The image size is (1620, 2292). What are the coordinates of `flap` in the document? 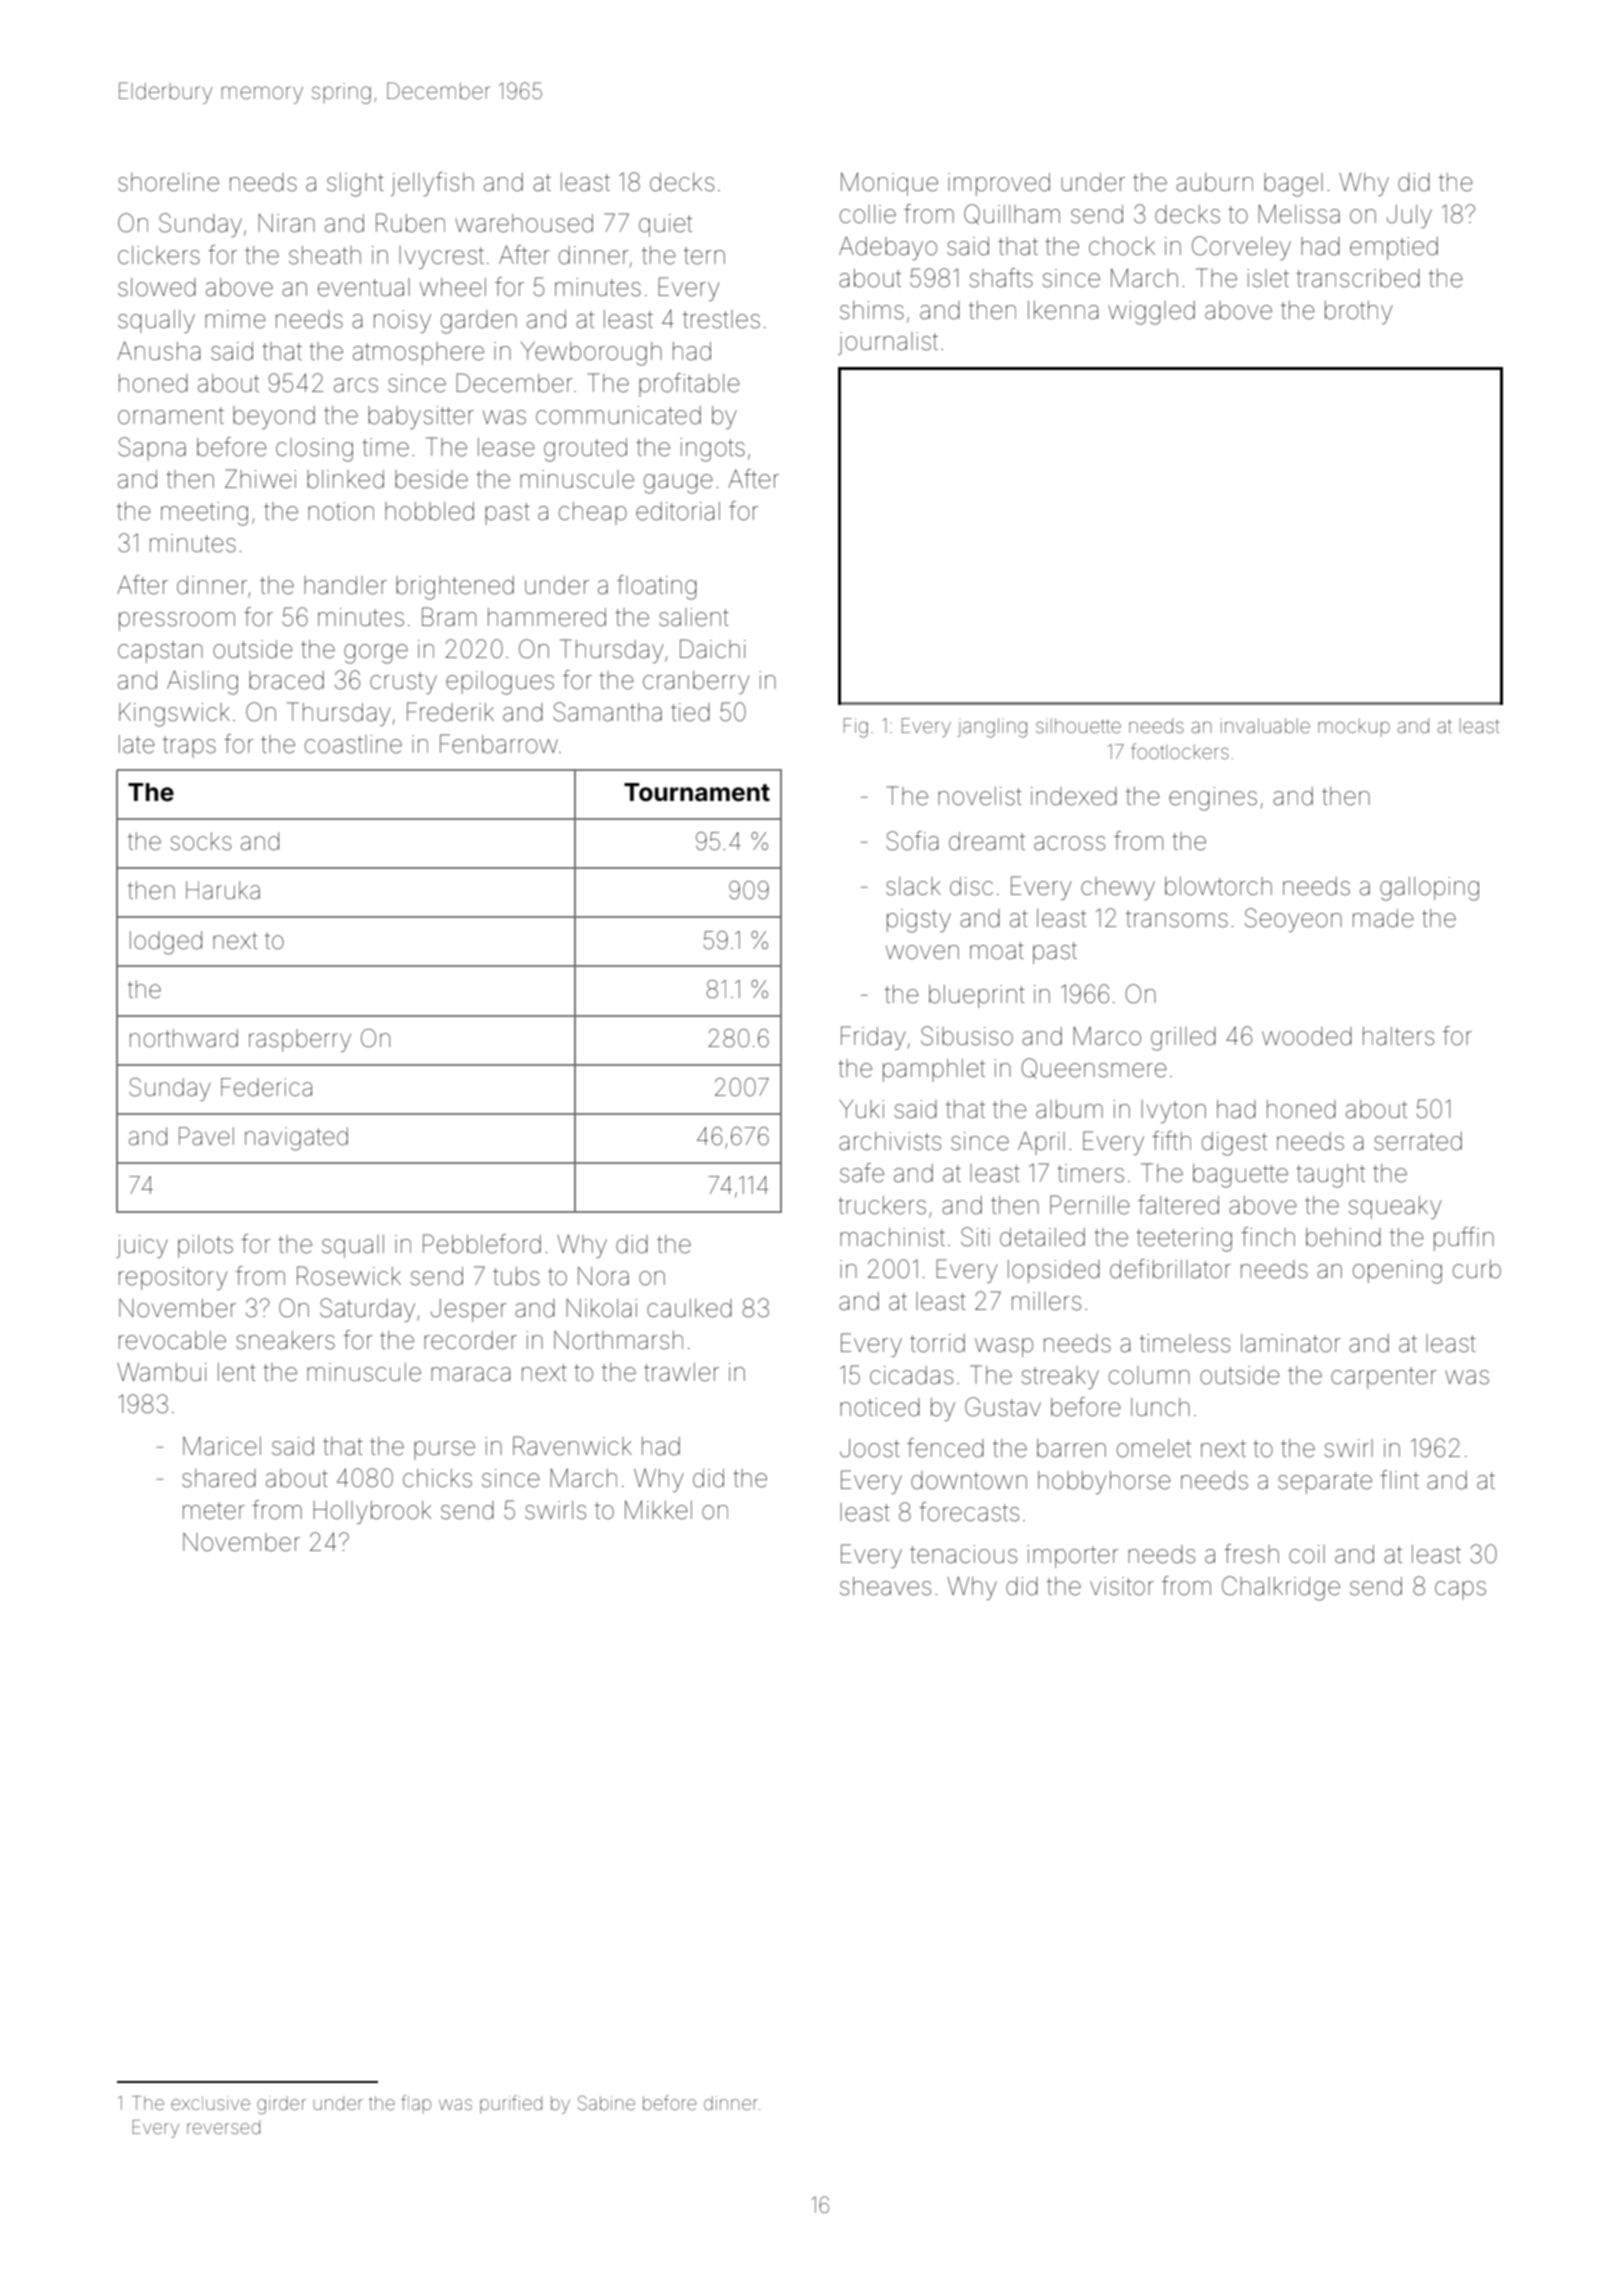 It's located at (416, 2104).
